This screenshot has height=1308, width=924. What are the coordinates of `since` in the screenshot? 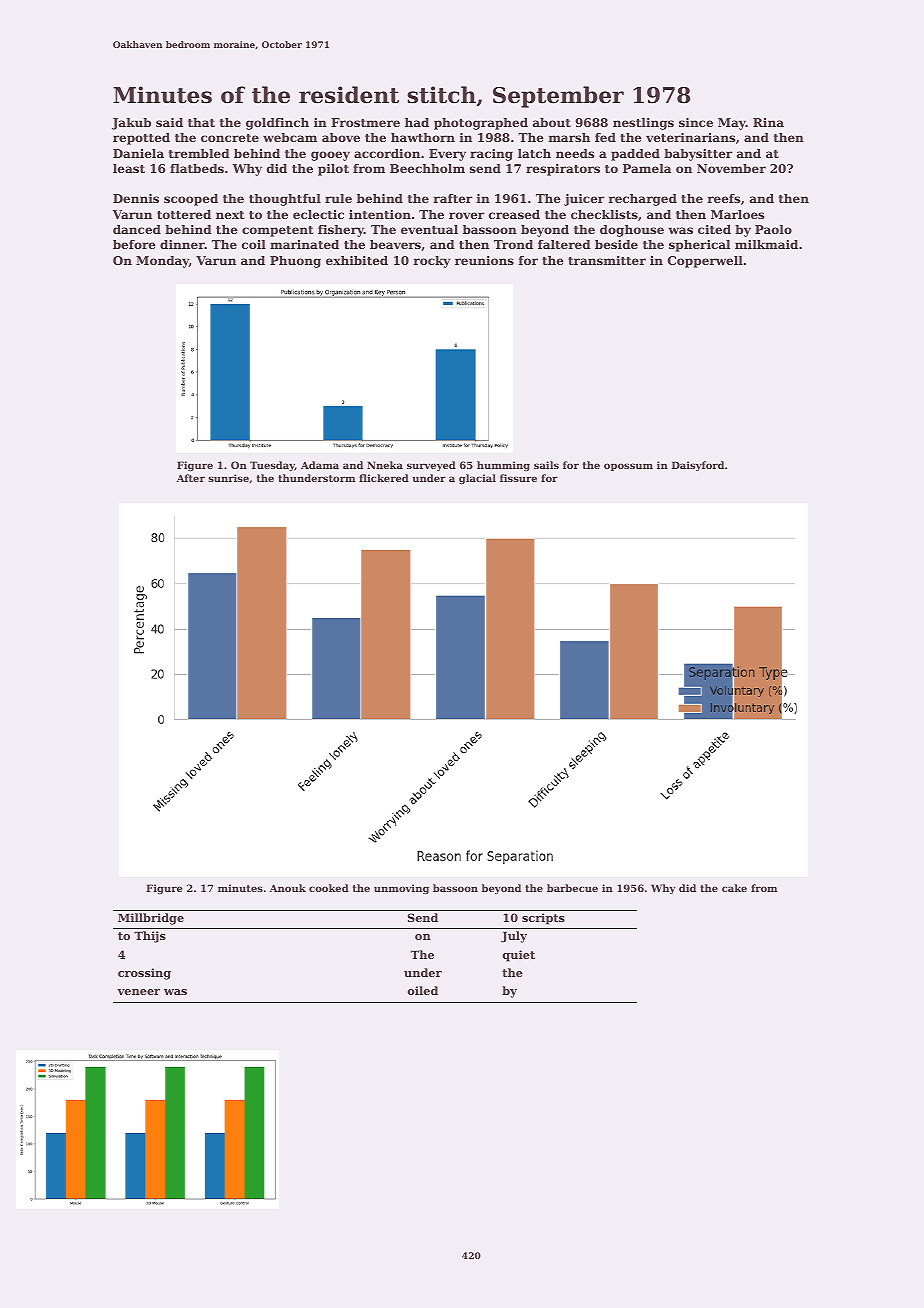 It's located at (696, 122).
